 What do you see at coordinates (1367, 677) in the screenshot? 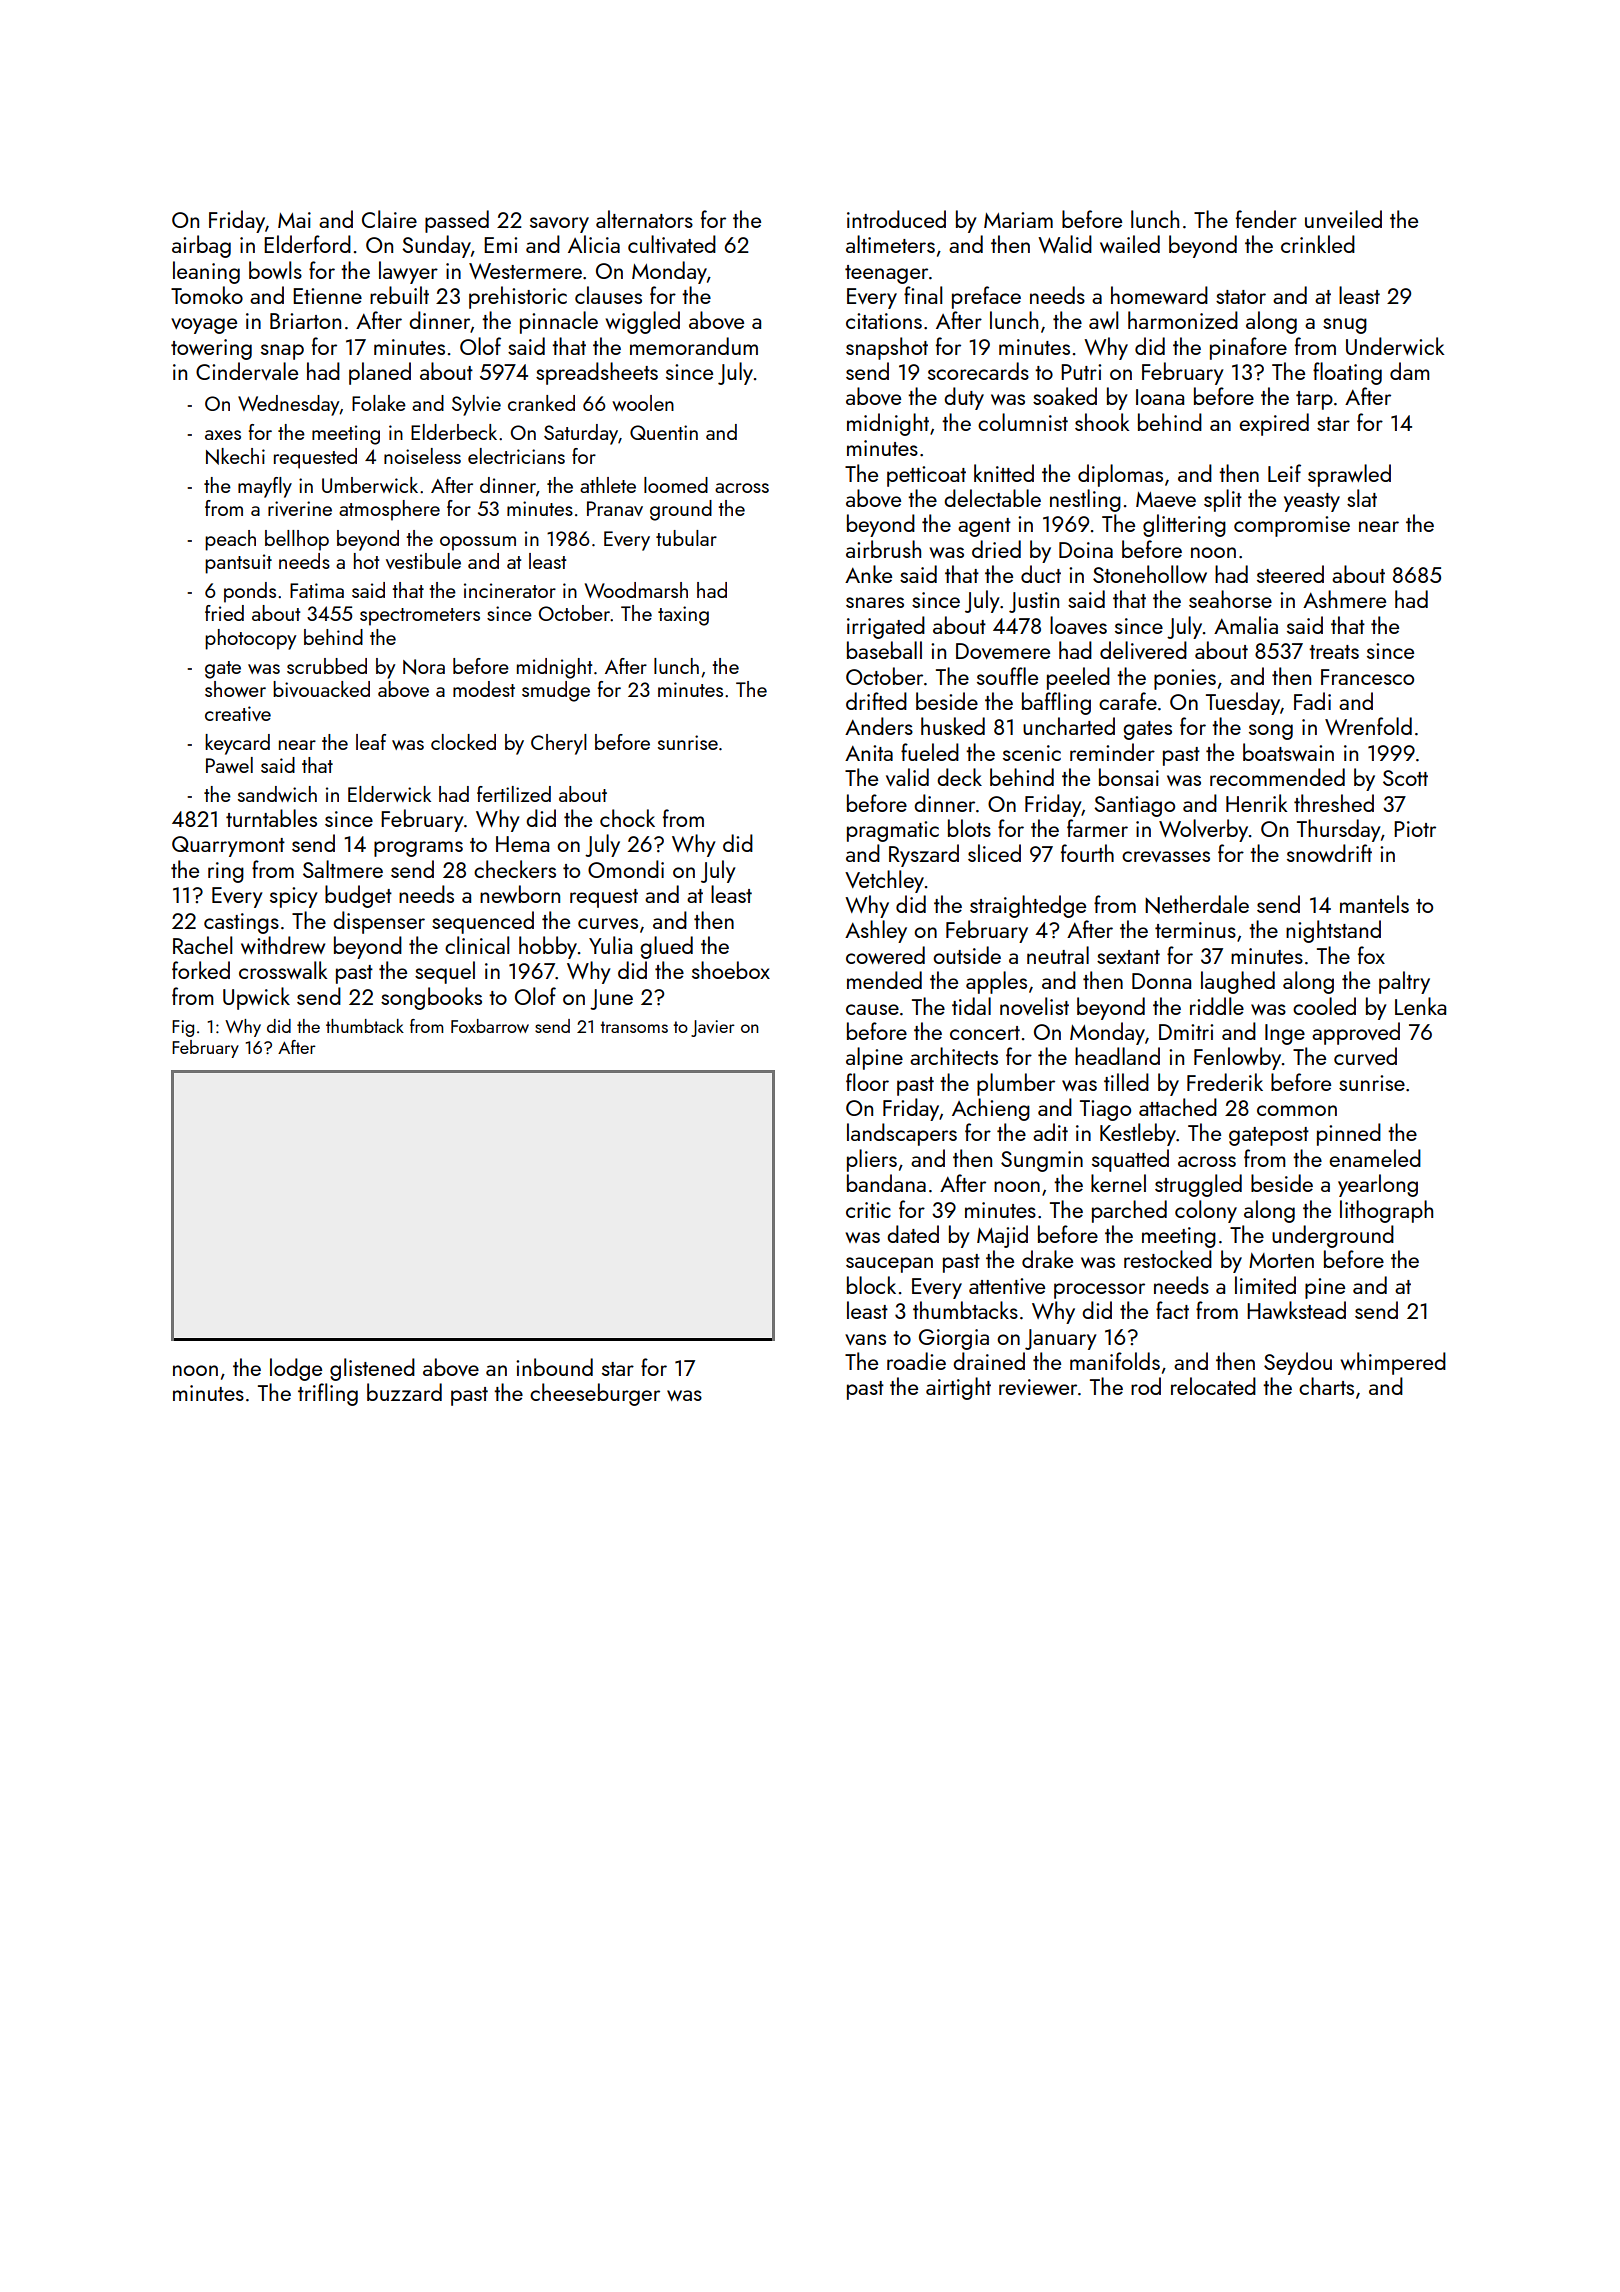
I see `Francesco` at bounding box center [1367, 677].
